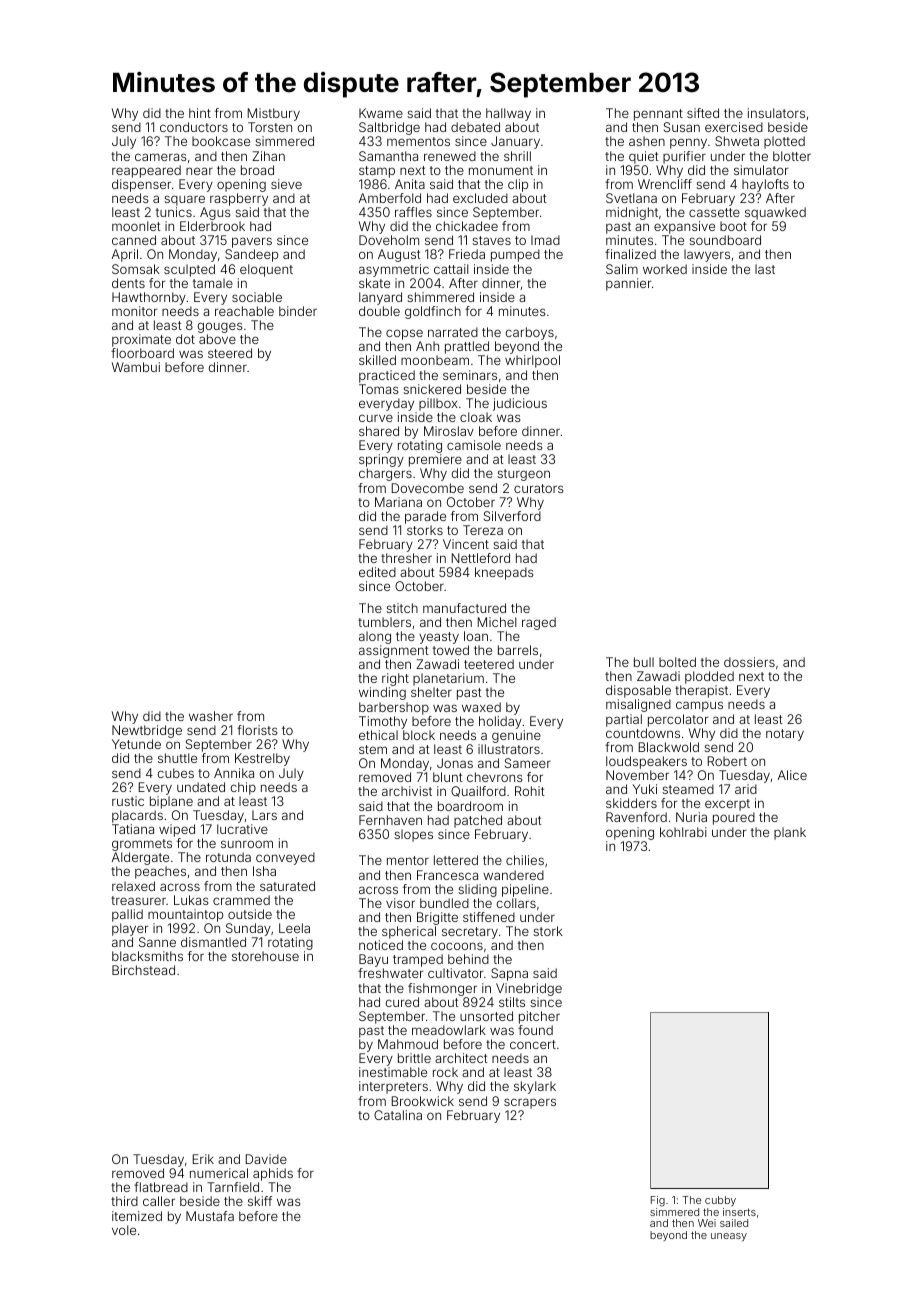  What do you see at coordinates (539, 623) in the screenshot?
I see `raged` at bounding box center [539, 623].
